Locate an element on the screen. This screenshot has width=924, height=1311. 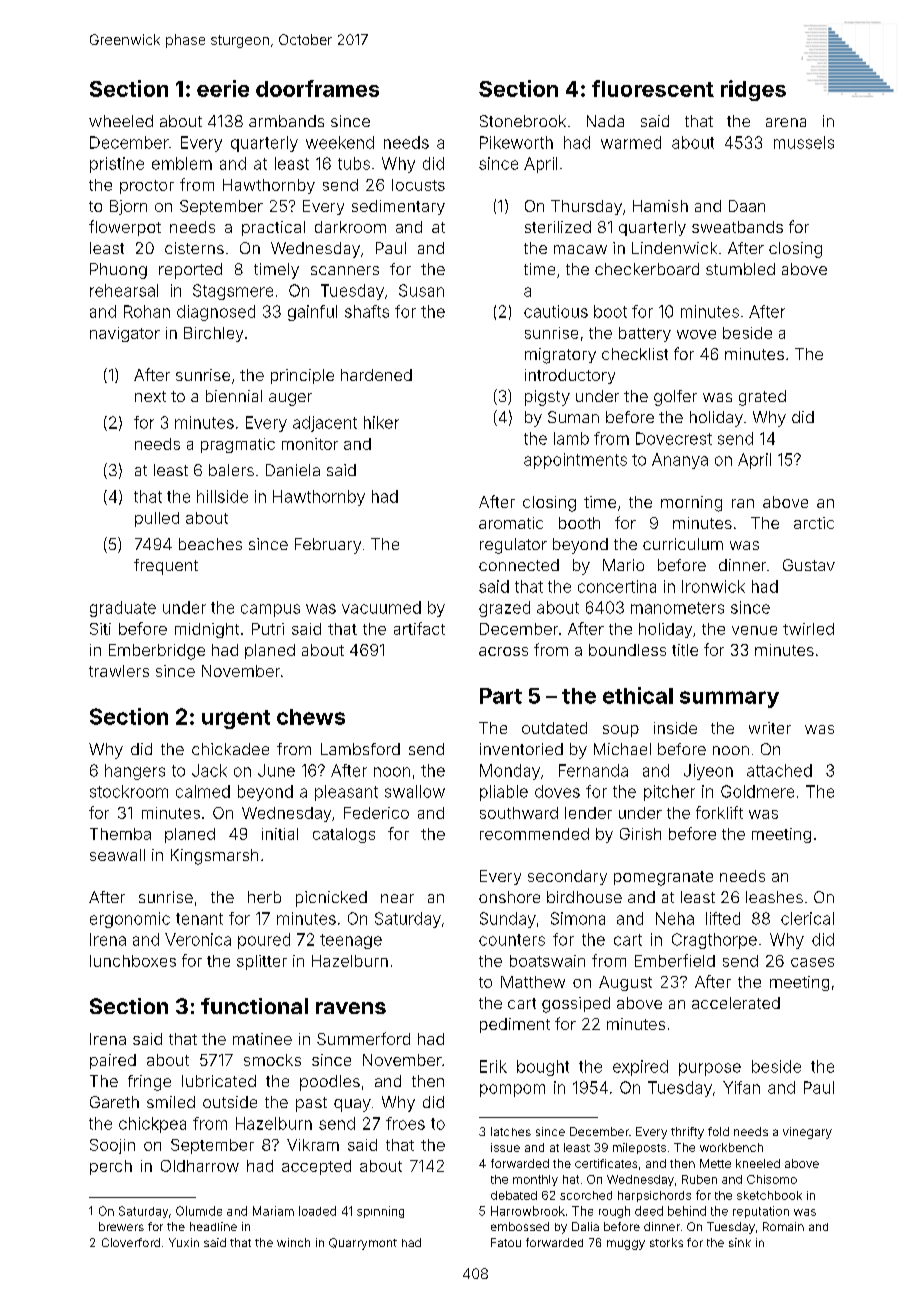
mussels is located at coordinates (804, 142).
